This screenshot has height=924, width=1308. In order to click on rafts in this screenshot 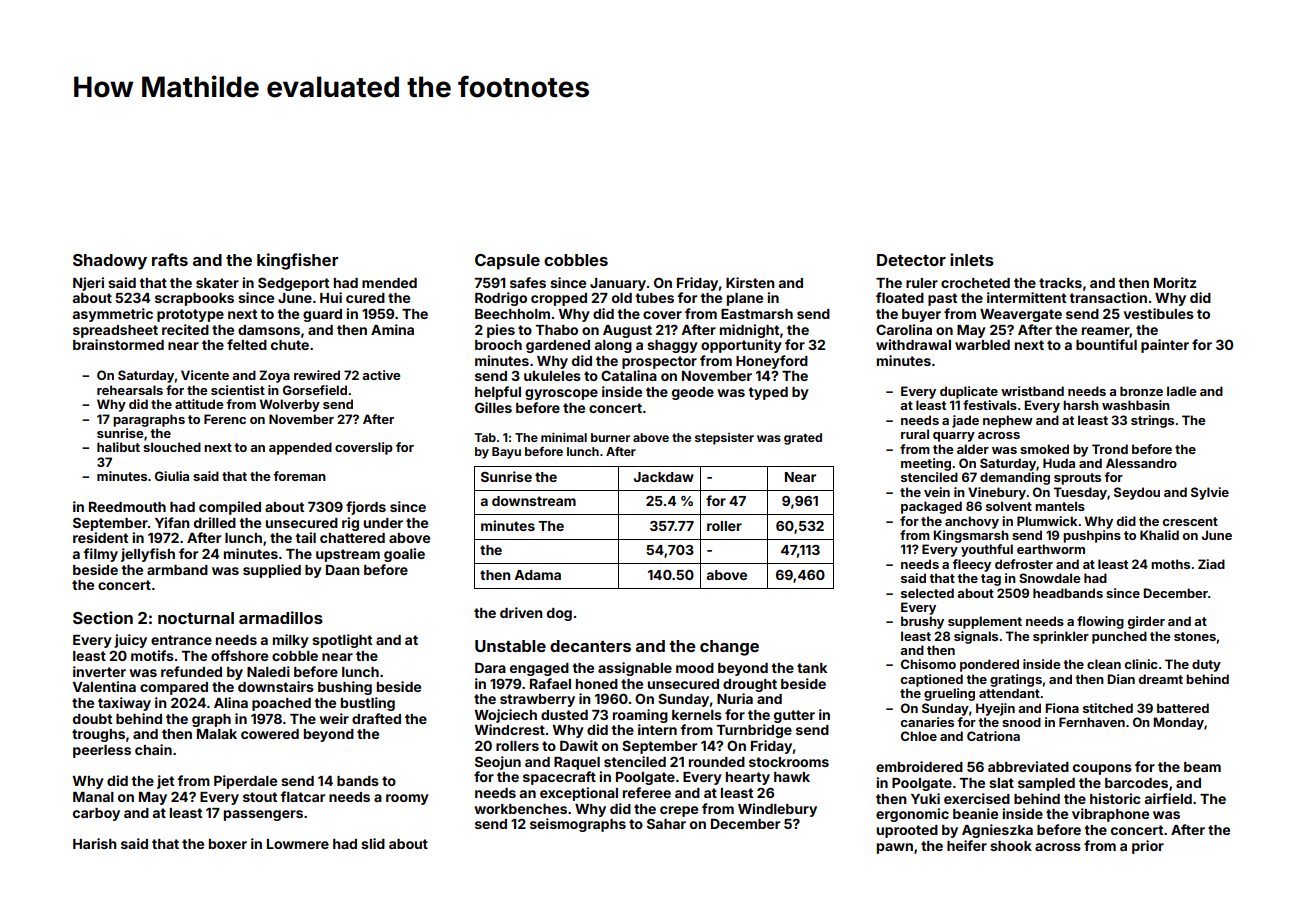, I will do `click(170, 259)`.
